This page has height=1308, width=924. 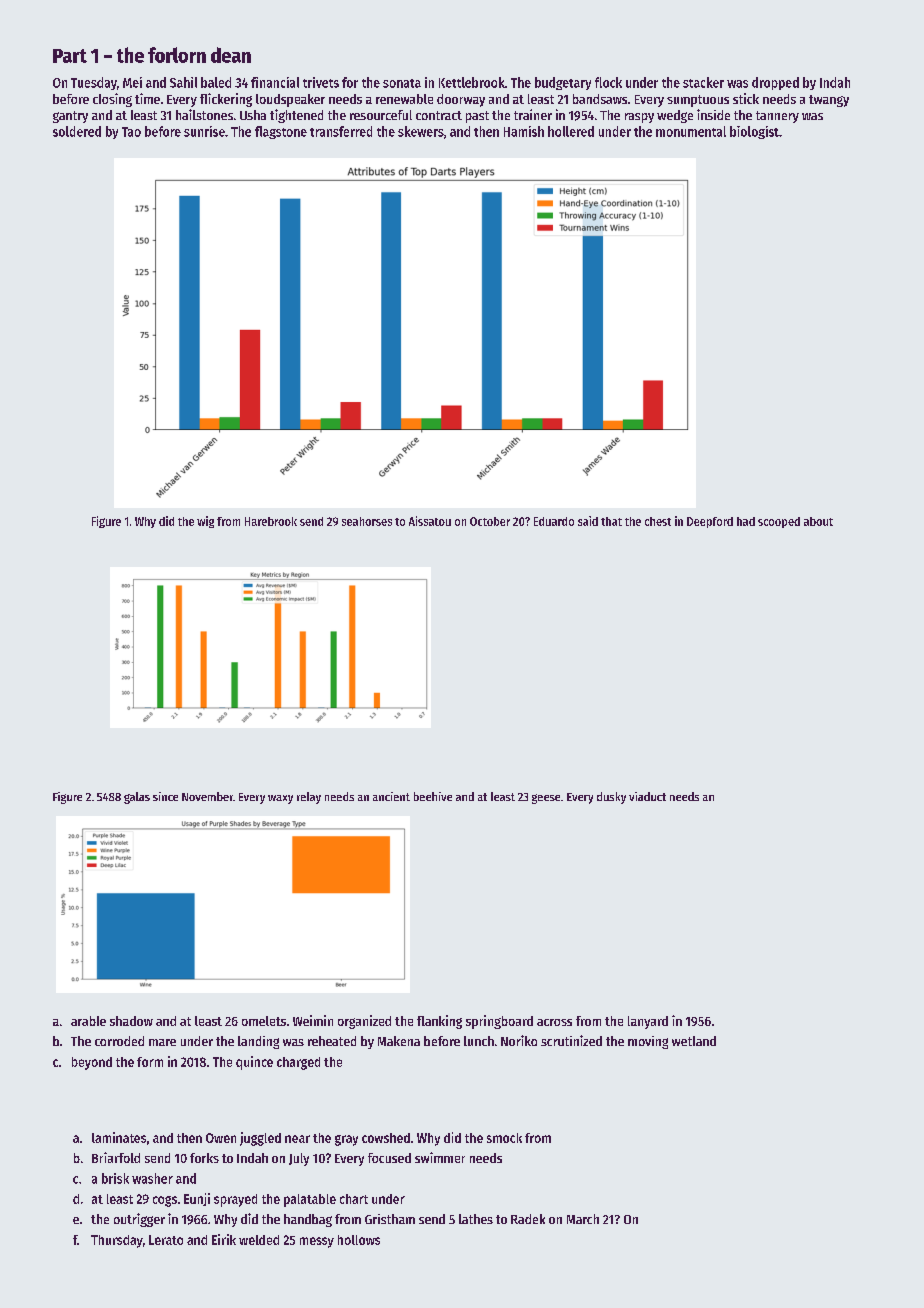 What do you see at coordinates (563, 83) in the page?
I see `budgetary` at bounding box center [563, 83].
